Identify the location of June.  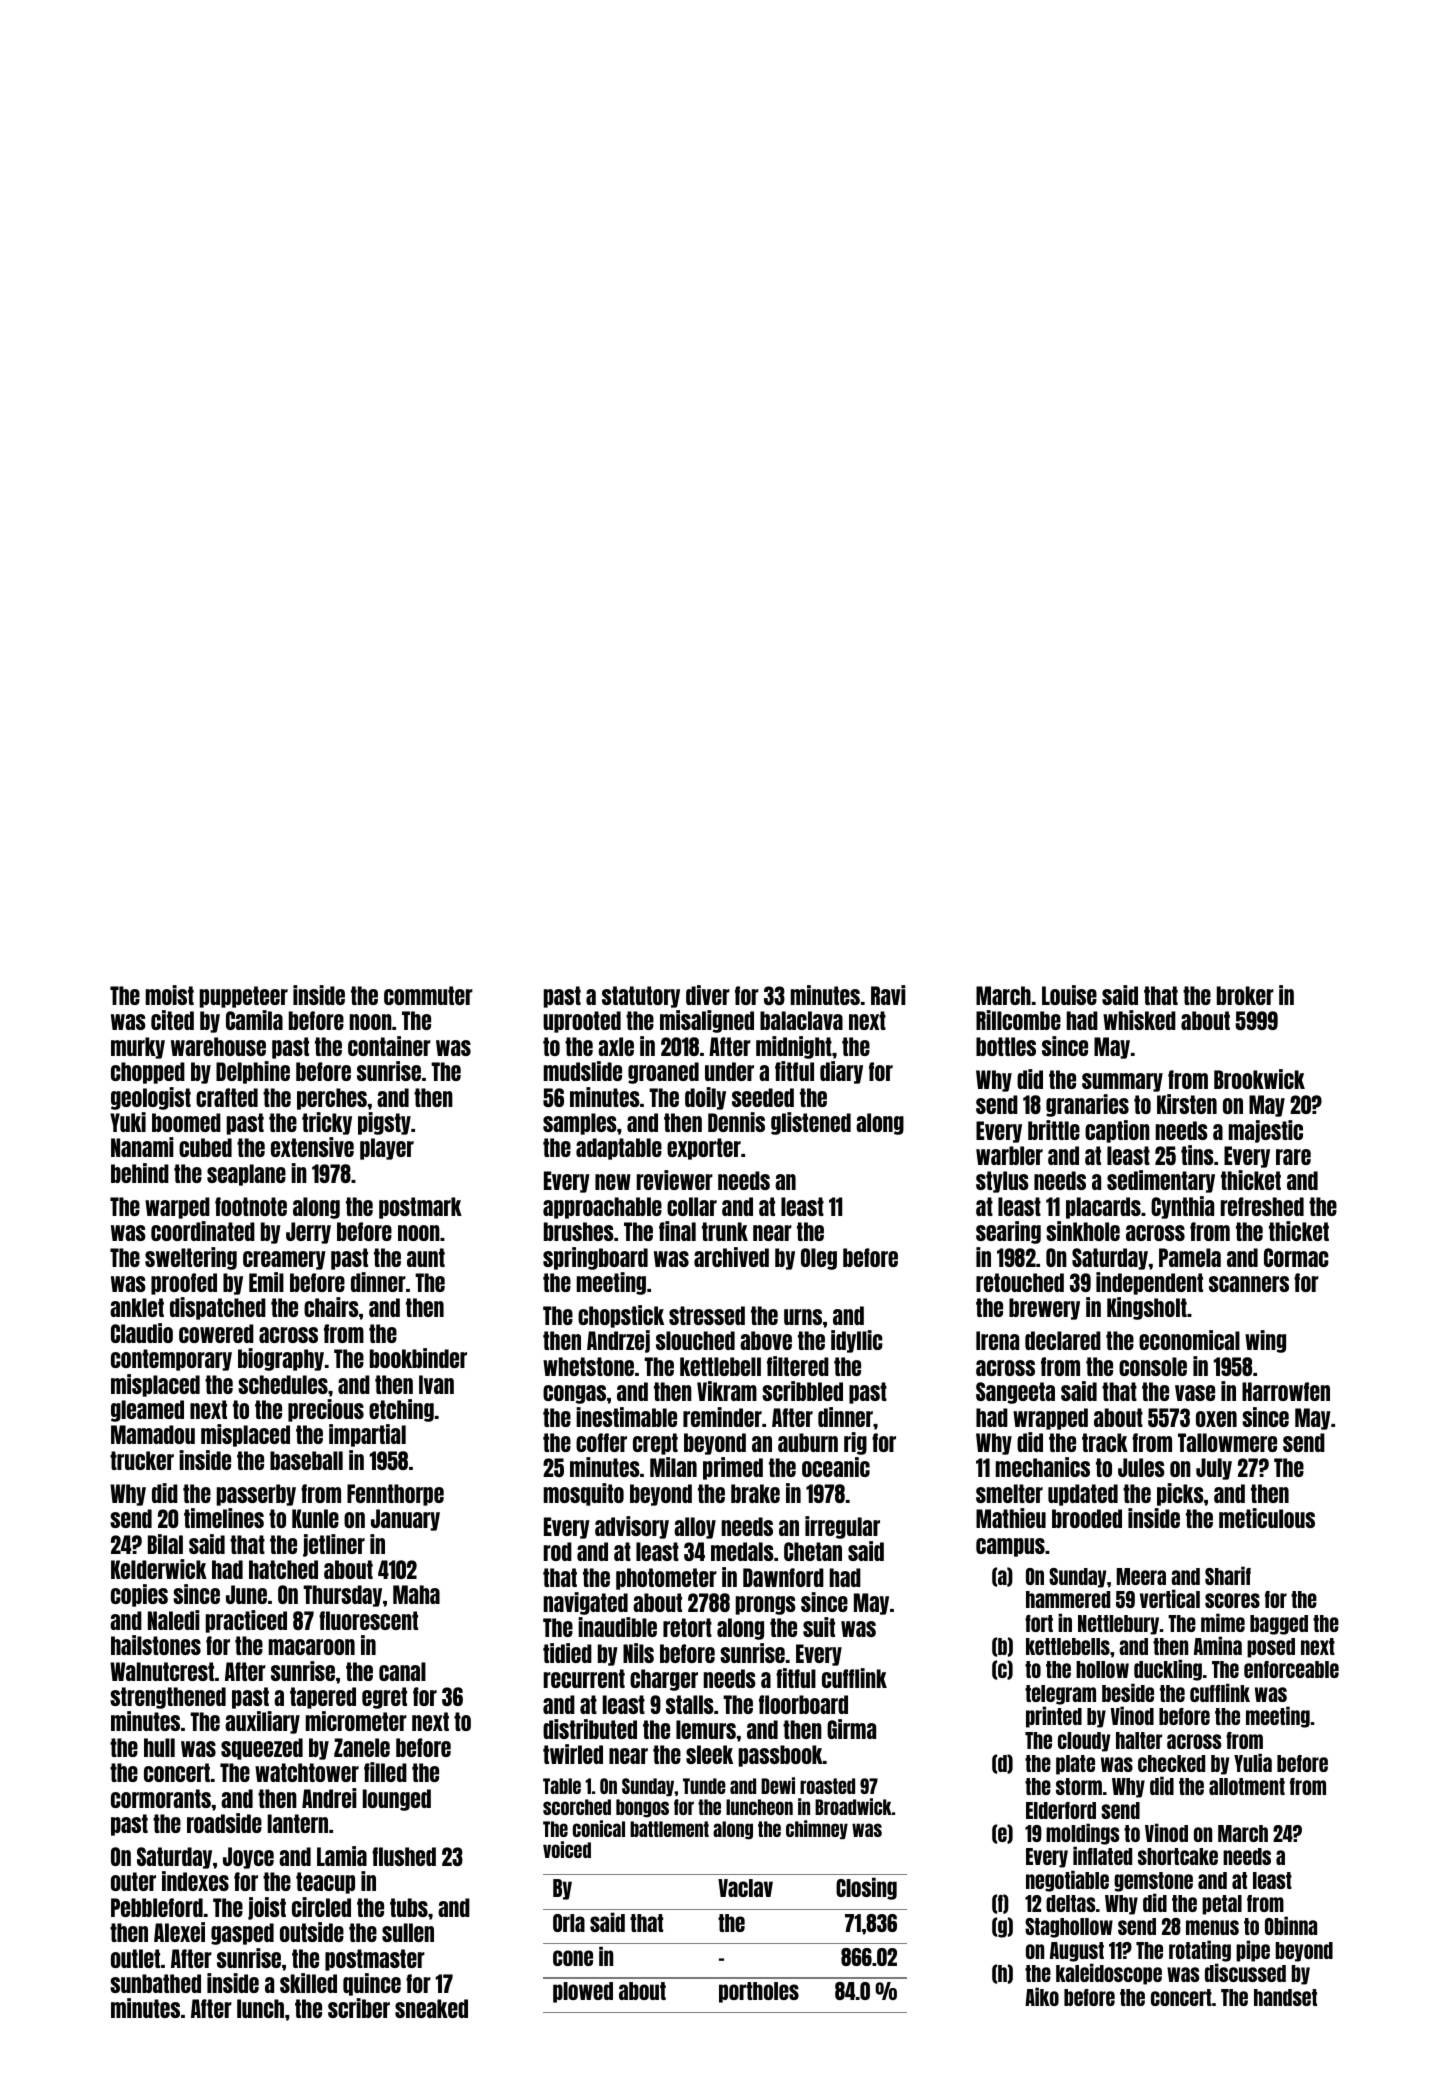
(246, 1594).
